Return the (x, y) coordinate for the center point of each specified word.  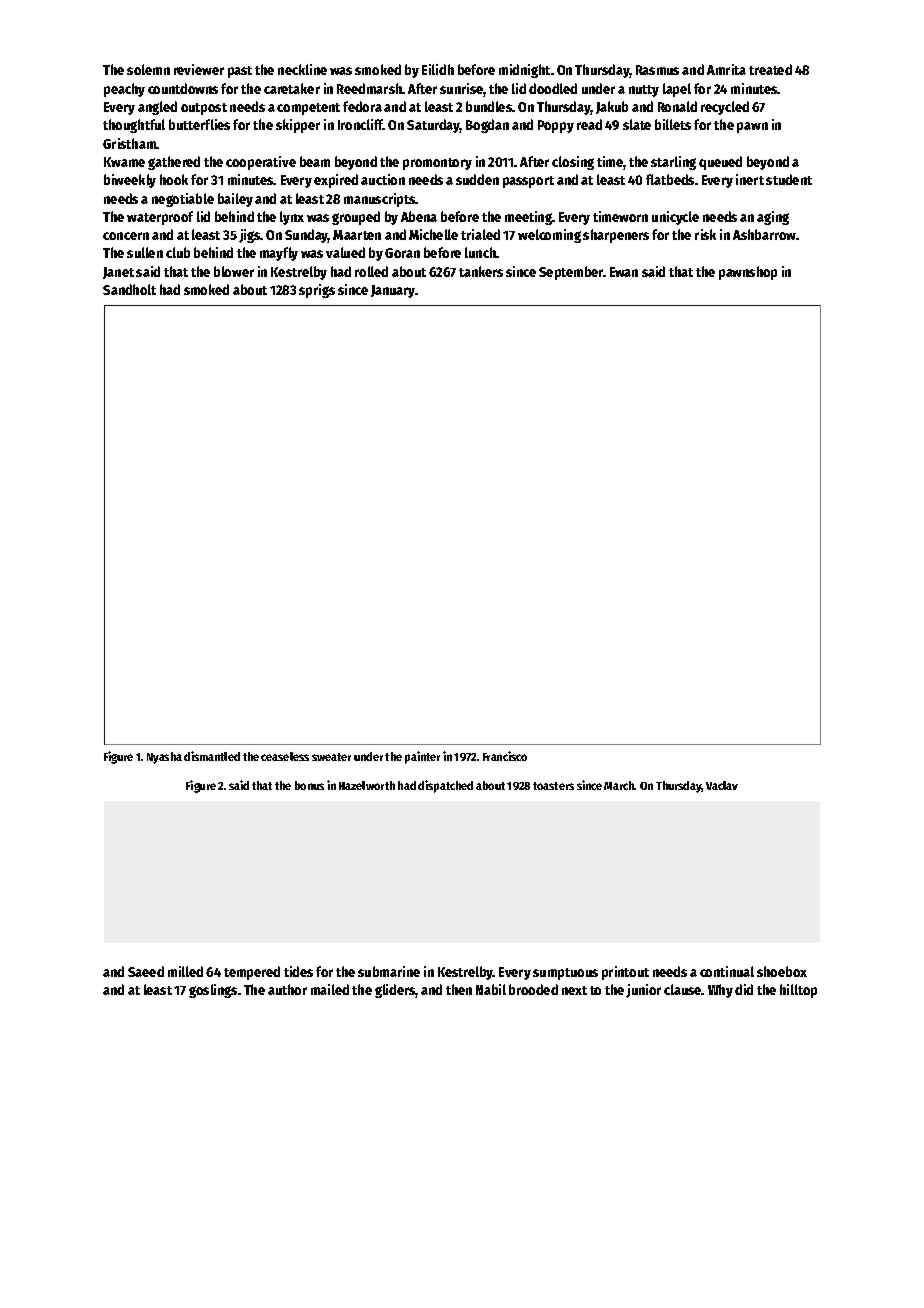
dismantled (212, 756)
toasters (553, 786)
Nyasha (164, 758)
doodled (553, 88)
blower (234, 271)
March (619, 785)
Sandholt (129, 289)
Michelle (433, 234)
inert (750, 179)
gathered (174, 163)
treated (770, 69)
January (393, 291)
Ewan (624, 272)
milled (185, 971)
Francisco (505, 756)
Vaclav (722, 785)
